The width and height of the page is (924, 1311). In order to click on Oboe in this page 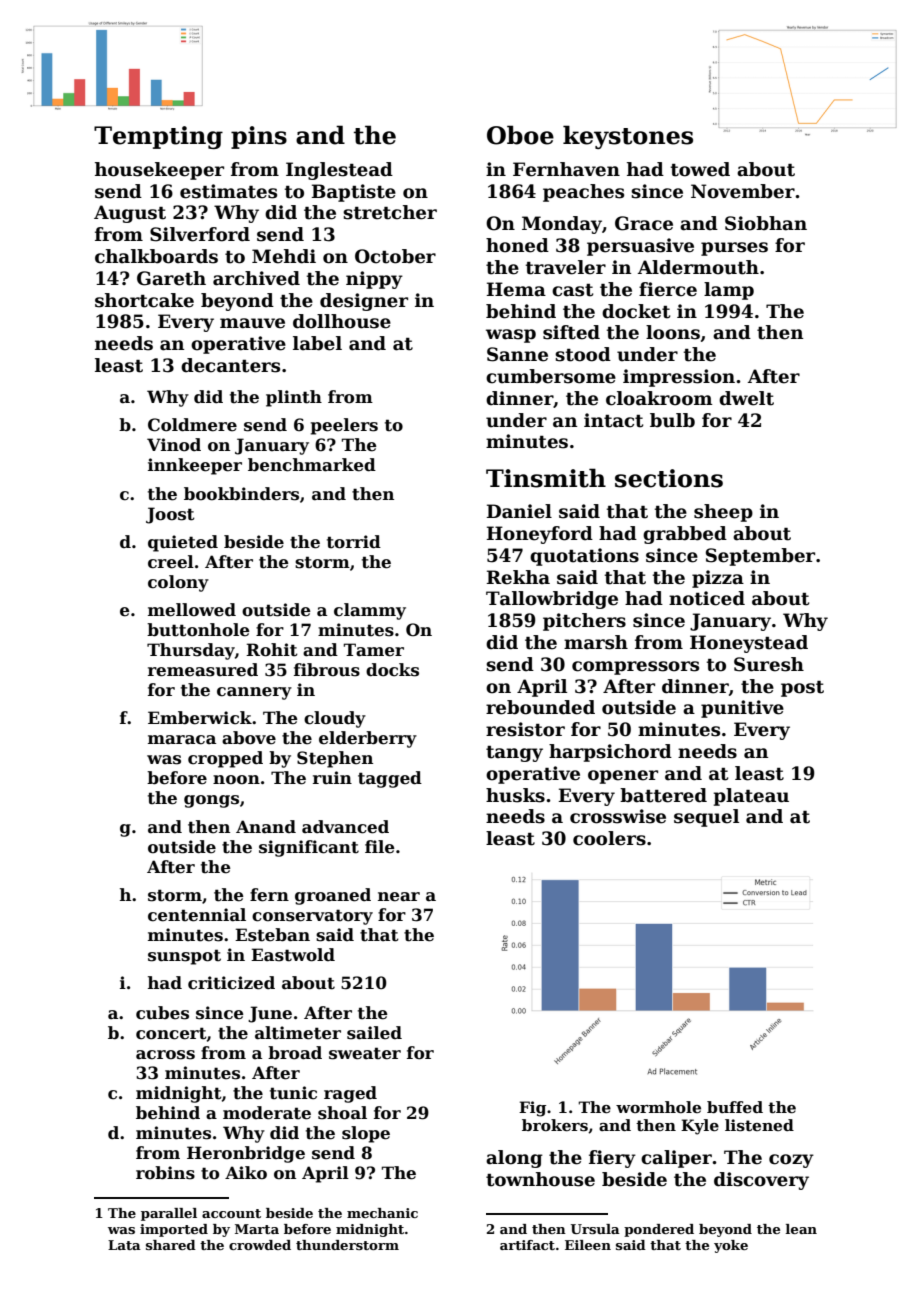, I will do `click(520, 135)`.
